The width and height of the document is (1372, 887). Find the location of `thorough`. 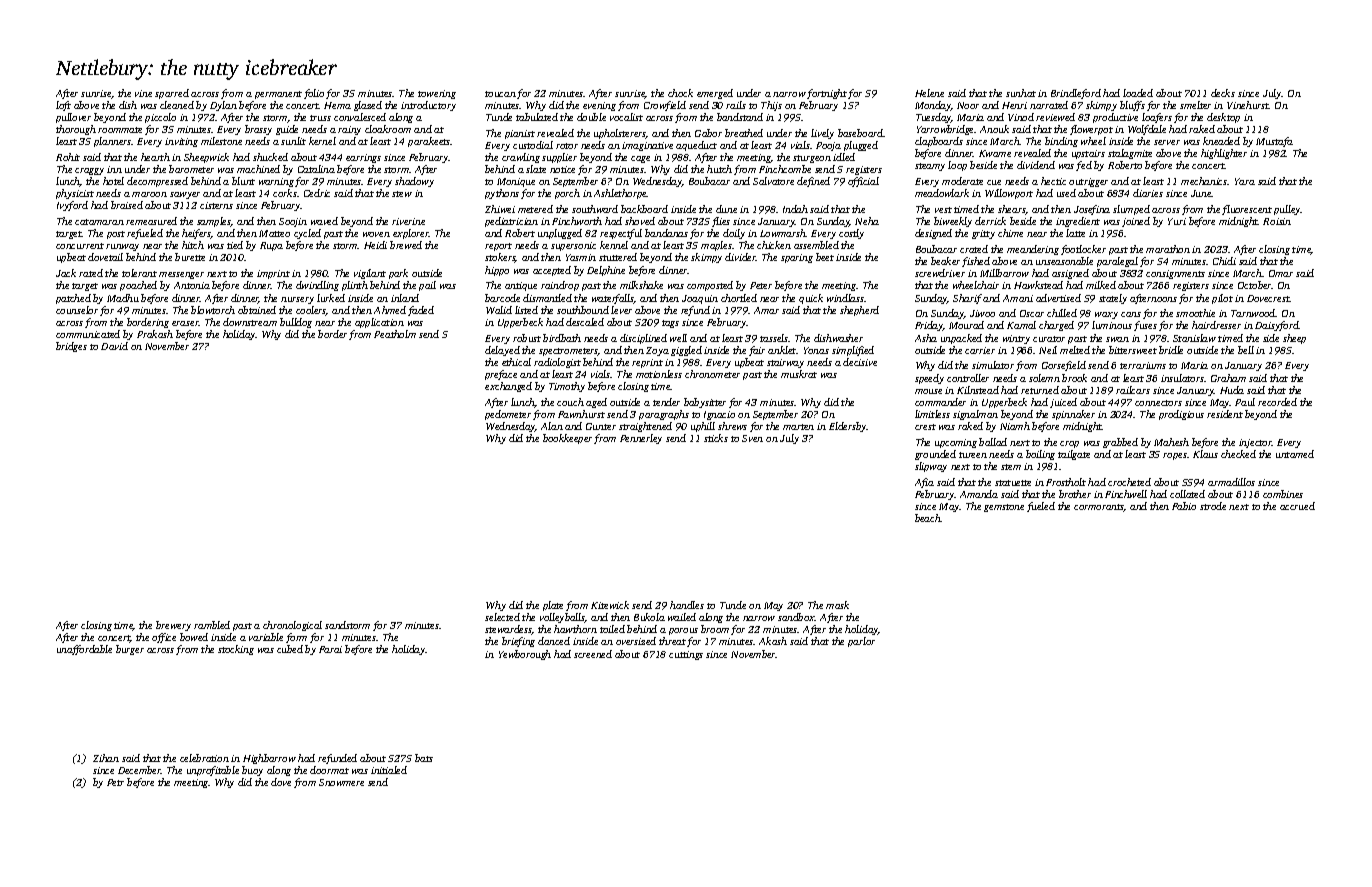

thorough is located at coordinates (76, 130).
